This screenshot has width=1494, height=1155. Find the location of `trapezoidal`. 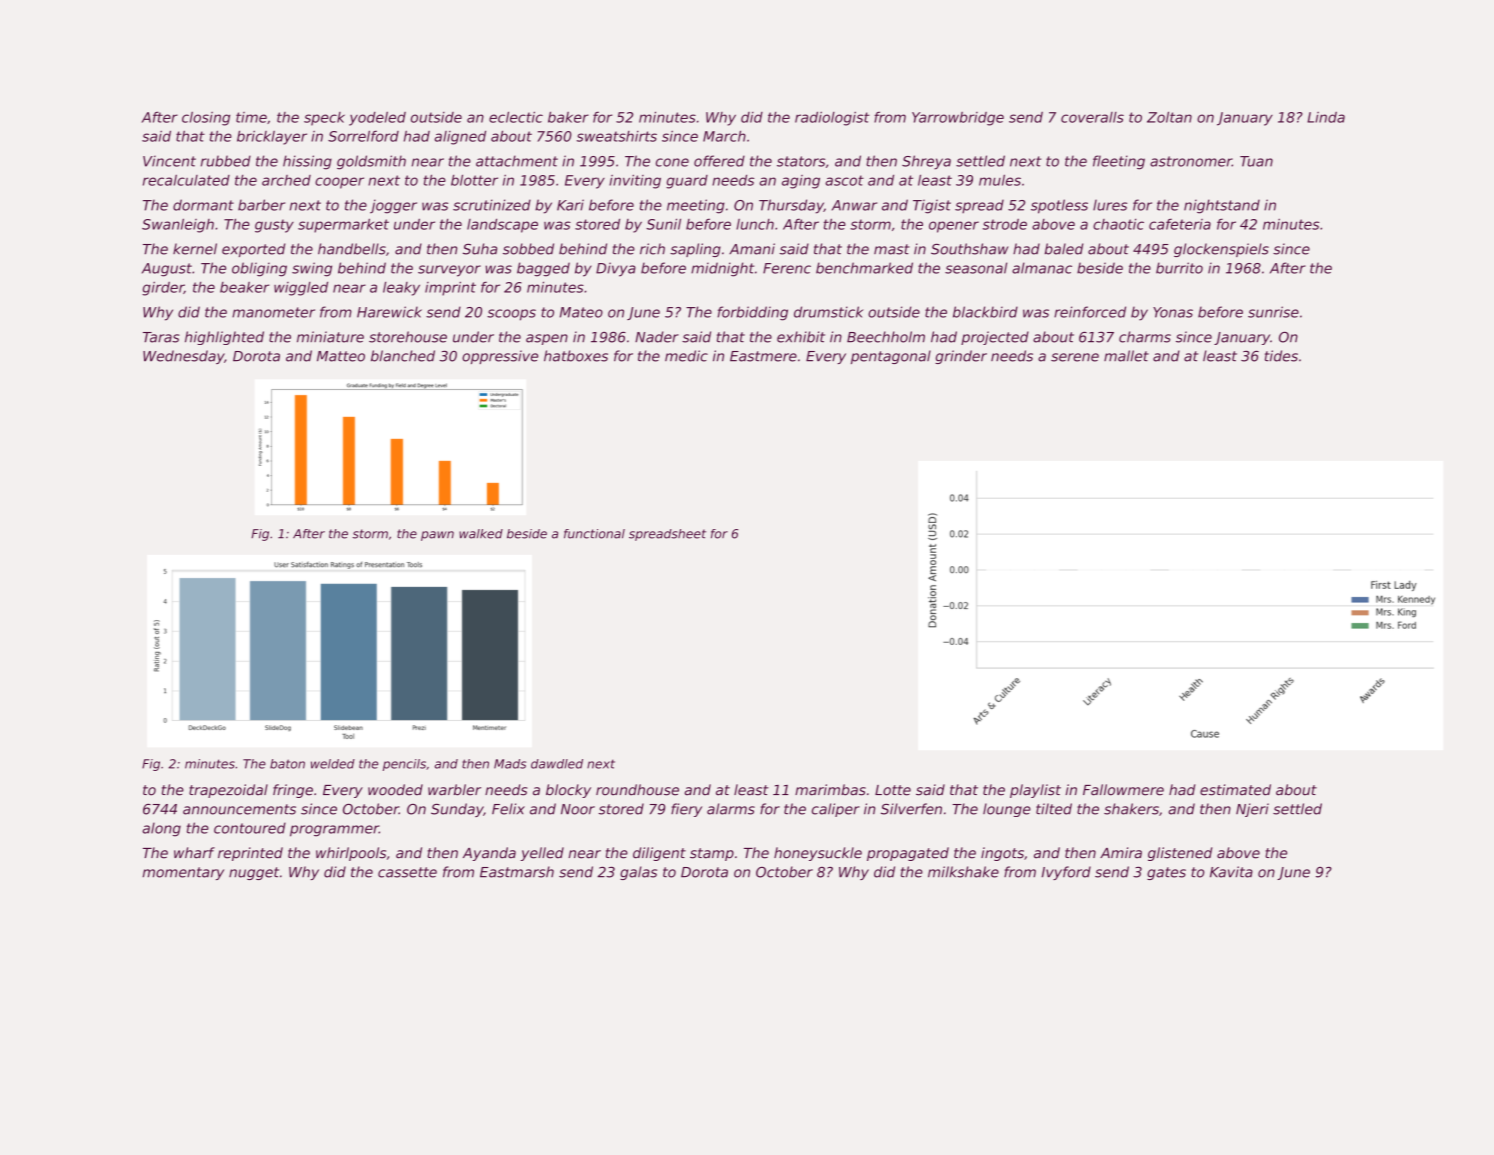

trapezoidal is located at coordinates (228, 791).
